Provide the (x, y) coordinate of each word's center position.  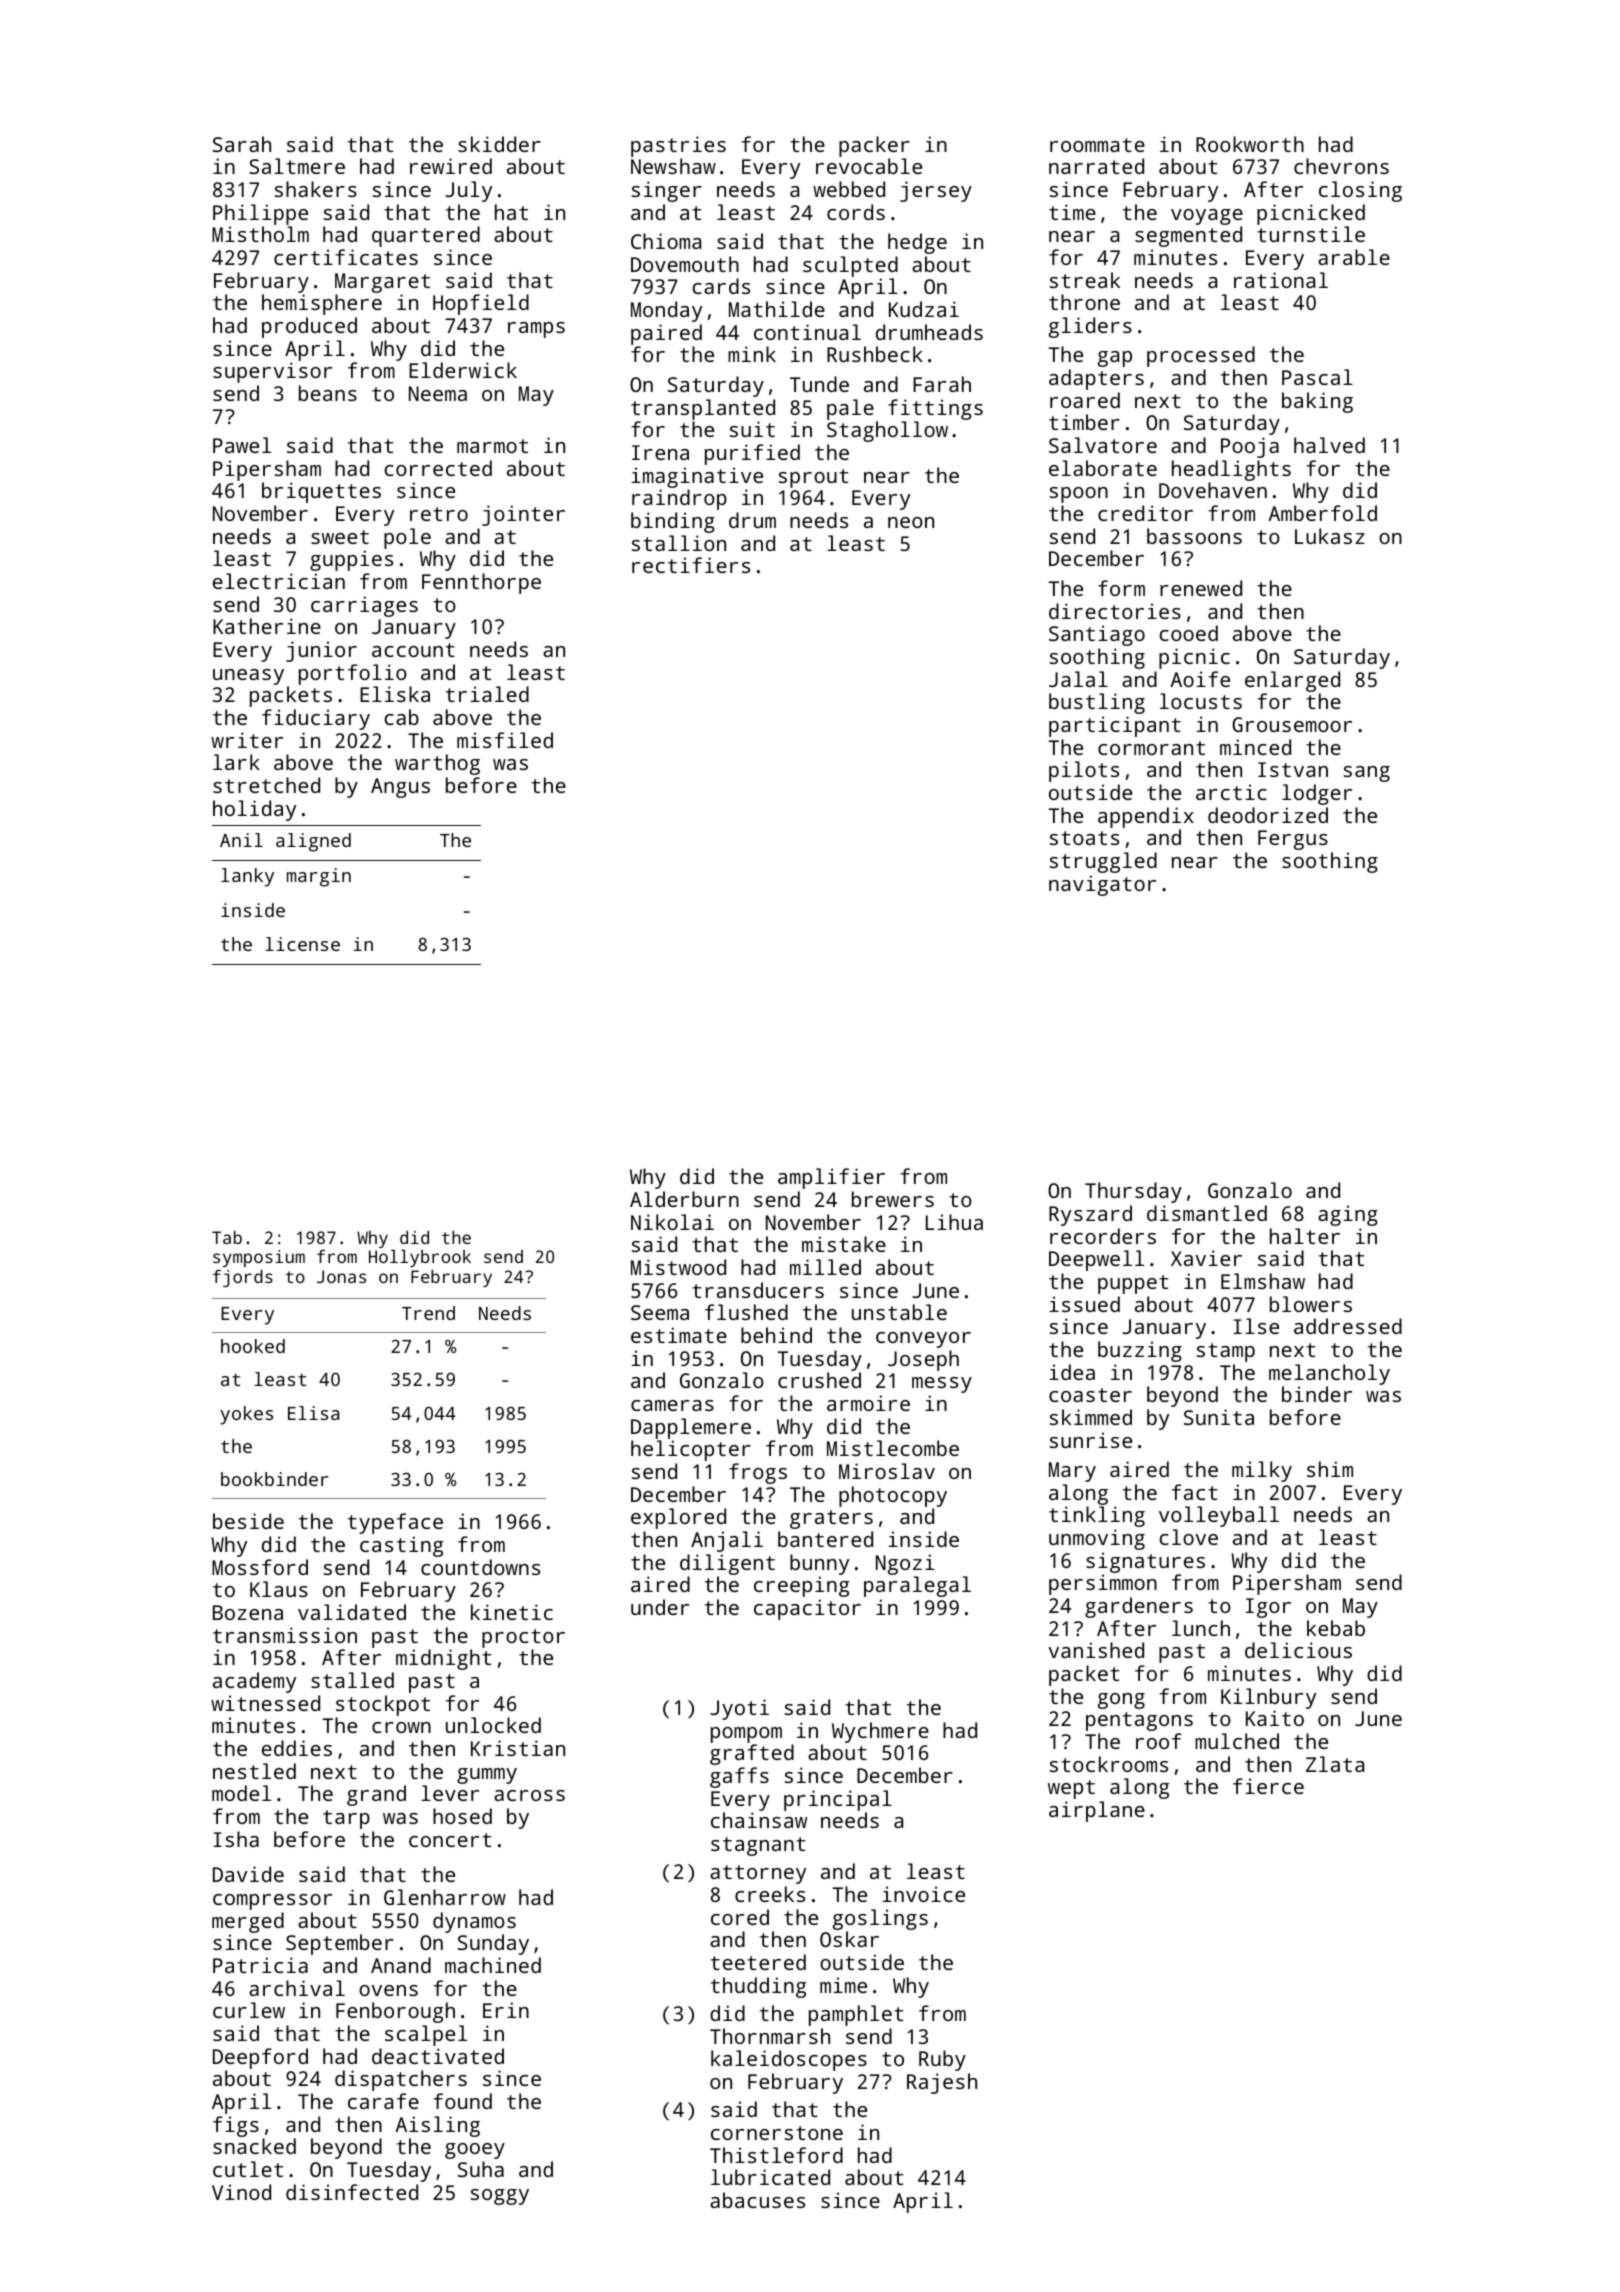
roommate (1097, 145)
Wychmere (880, 1732)
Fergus (1293, 840)
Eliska (395, 694)
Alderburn (684, 1199)
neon (911, 522)
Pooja (1250, 447)
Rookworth (1250, 144)
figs (236, 2126)
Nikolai (672, 1222)
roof (1158, 1741)
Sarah (242, 144)
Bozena (248, 1612)
